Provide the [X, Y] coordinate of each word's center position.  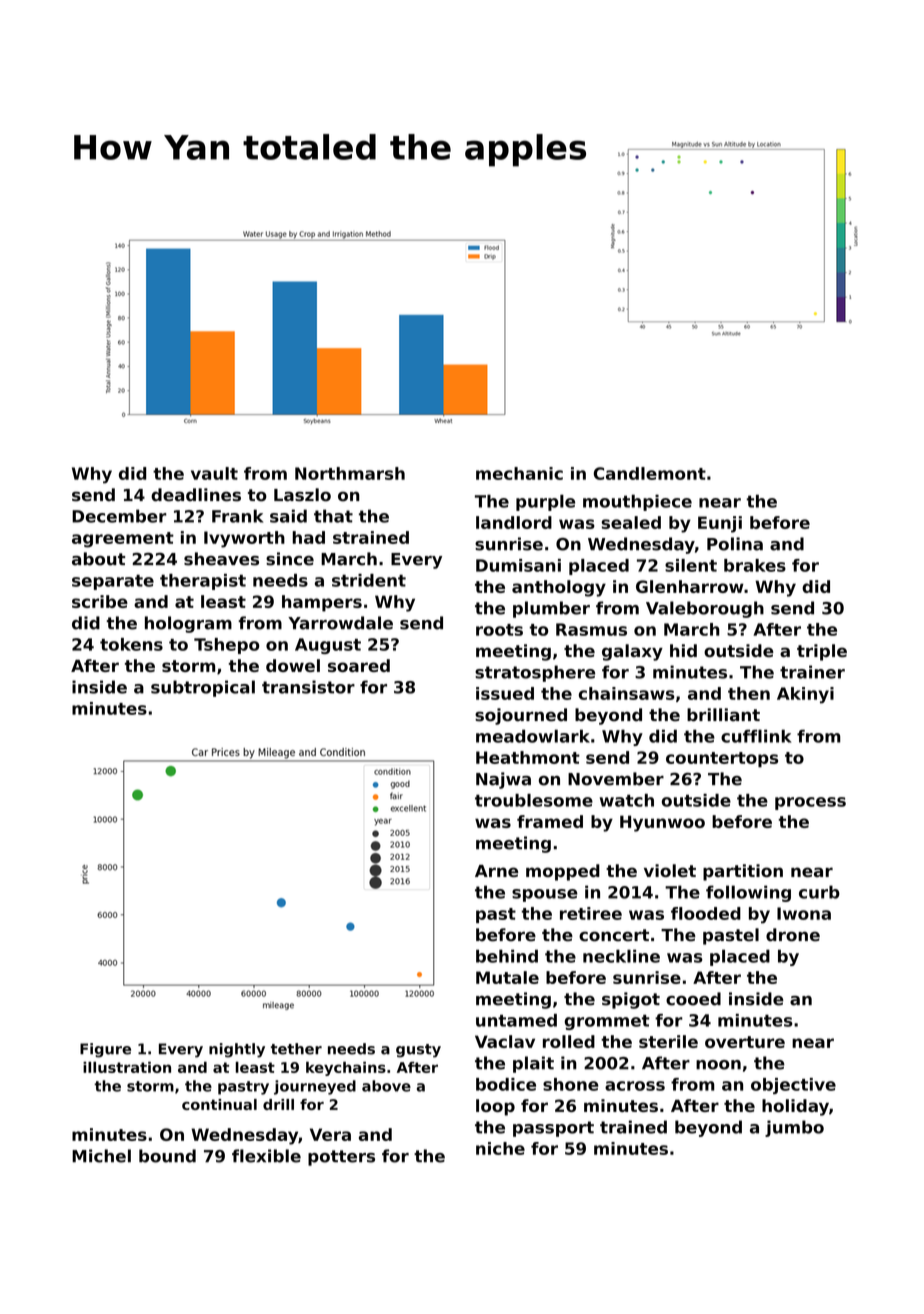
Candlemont [650, 473]
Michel [101, 1156]
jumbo [794, 1128]
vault [214, 473]
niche [500, 1148]
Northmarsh [350, 473]
